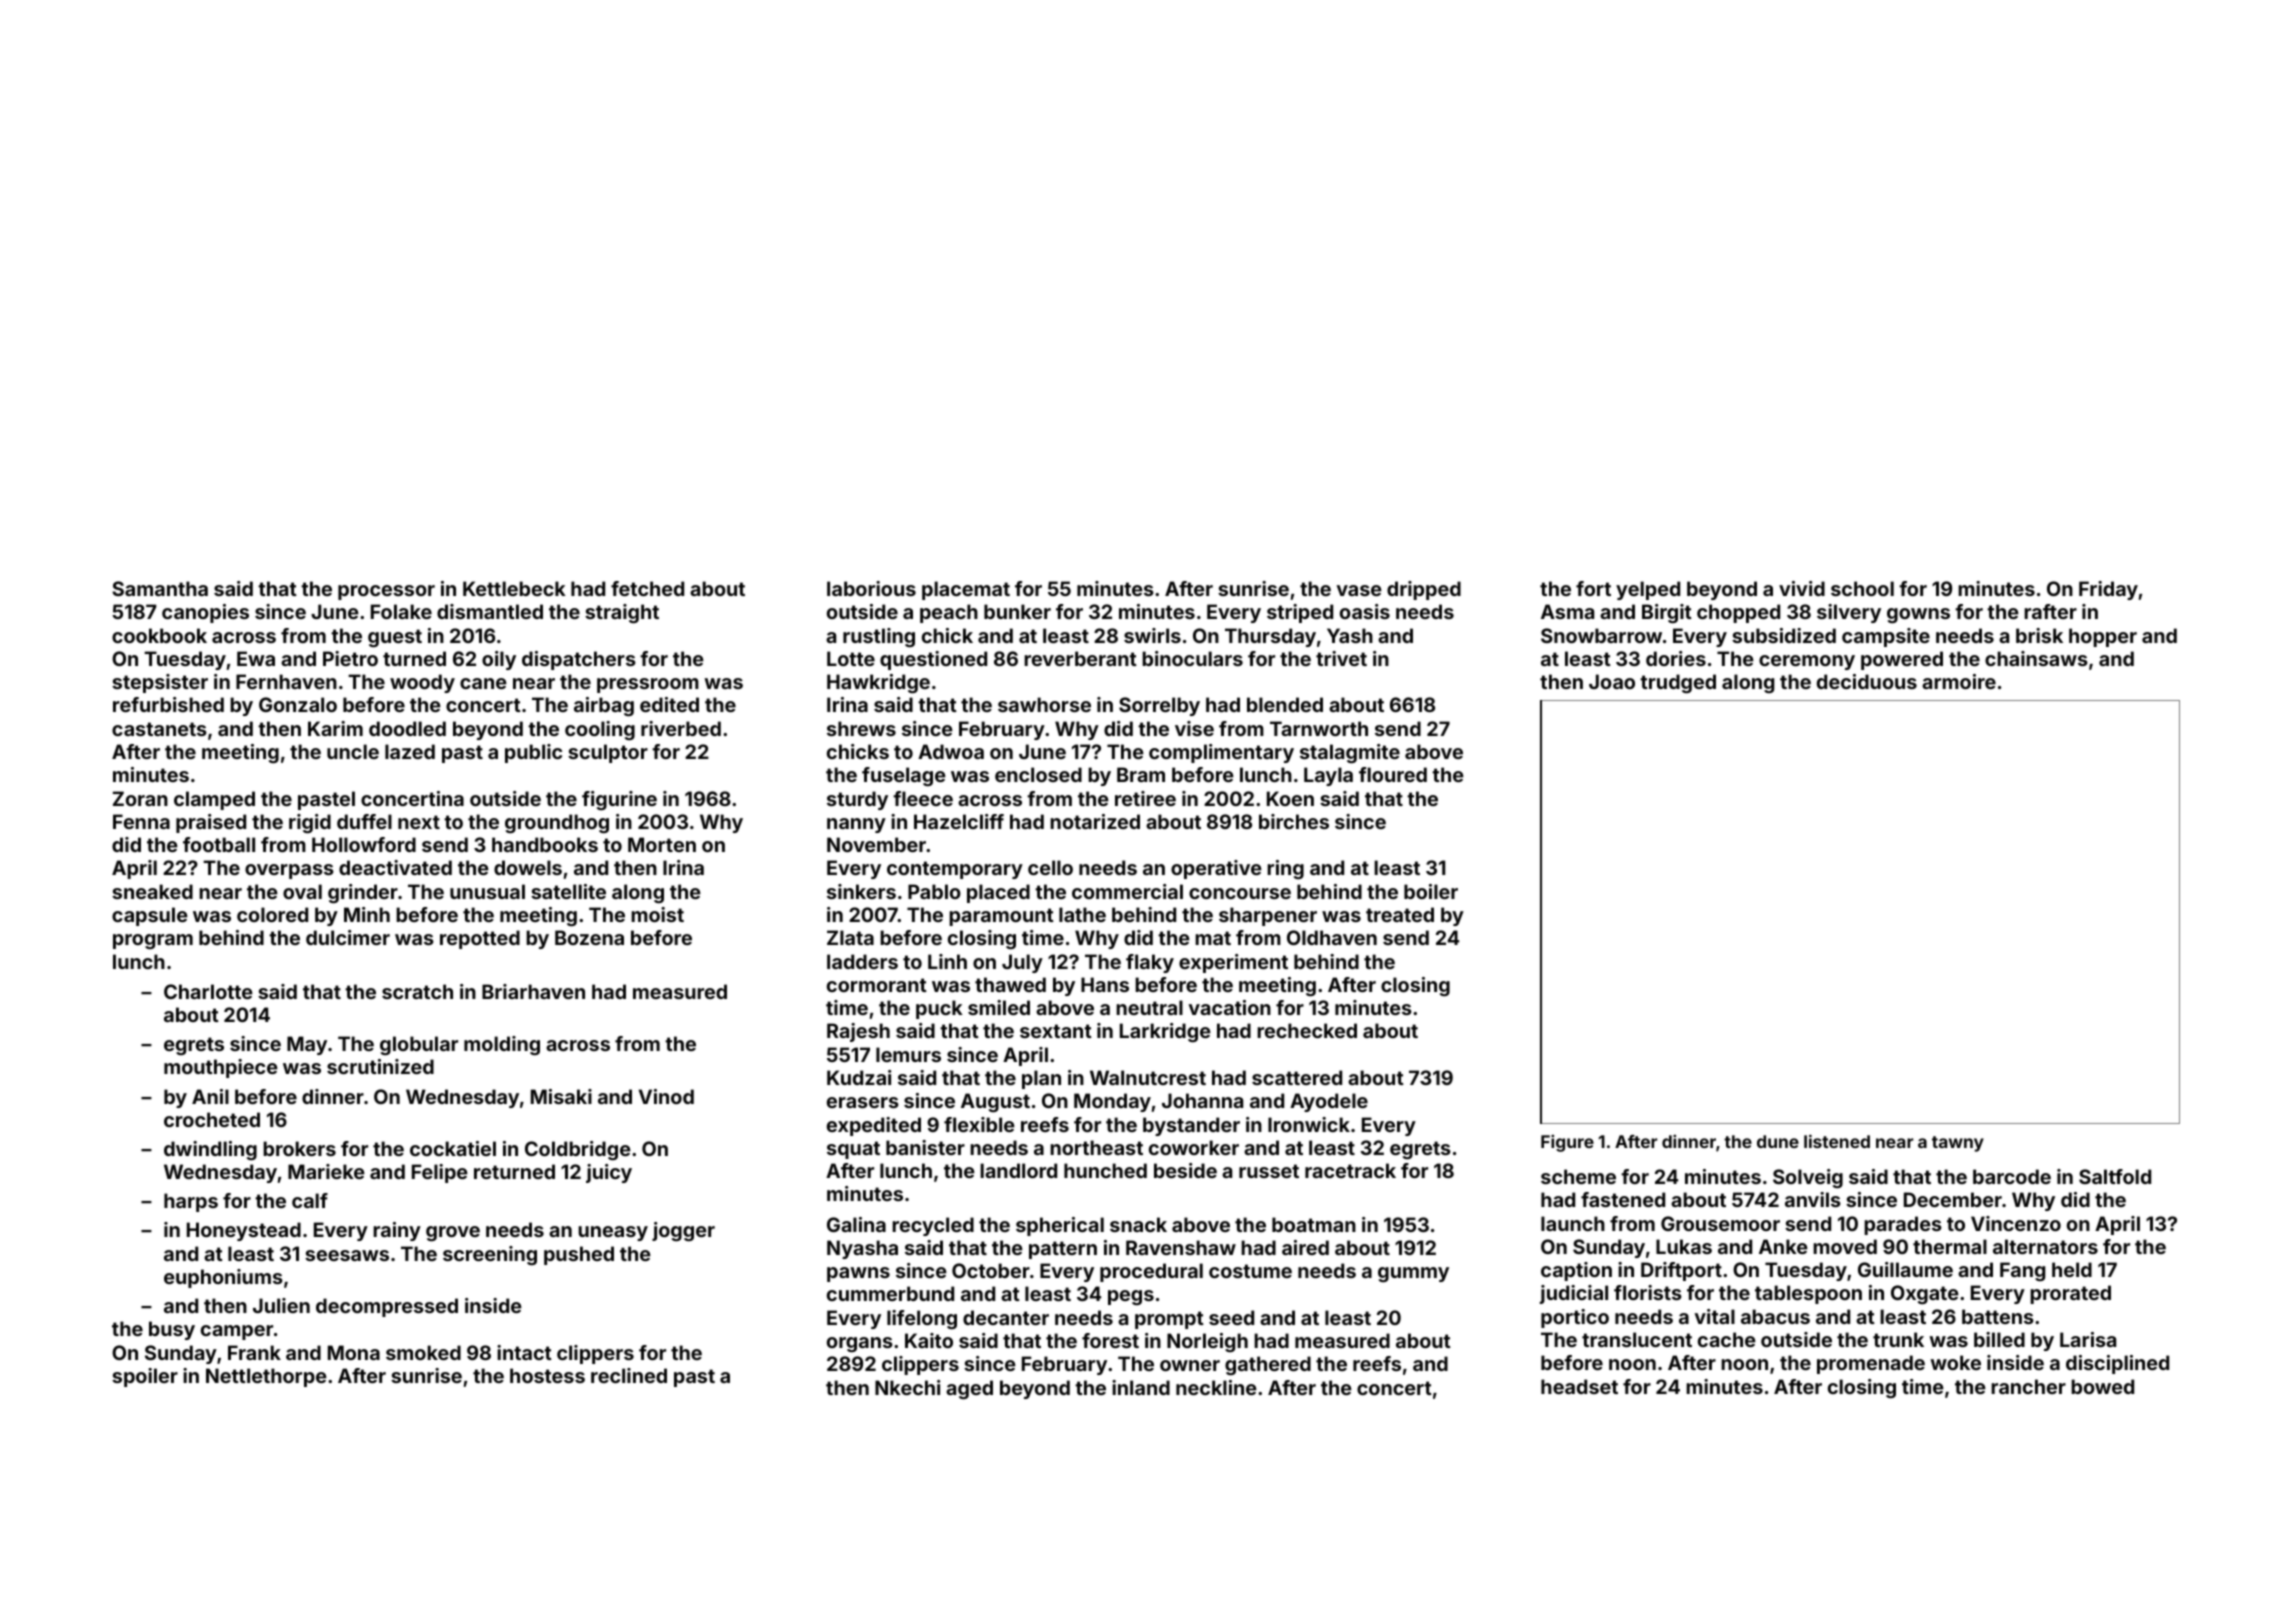 The height and width of the page is (1620, 2292). What do you see at coordinates (1216, 1387) in the page?
I see `neckline` at bounding box center [1216, 1387].
